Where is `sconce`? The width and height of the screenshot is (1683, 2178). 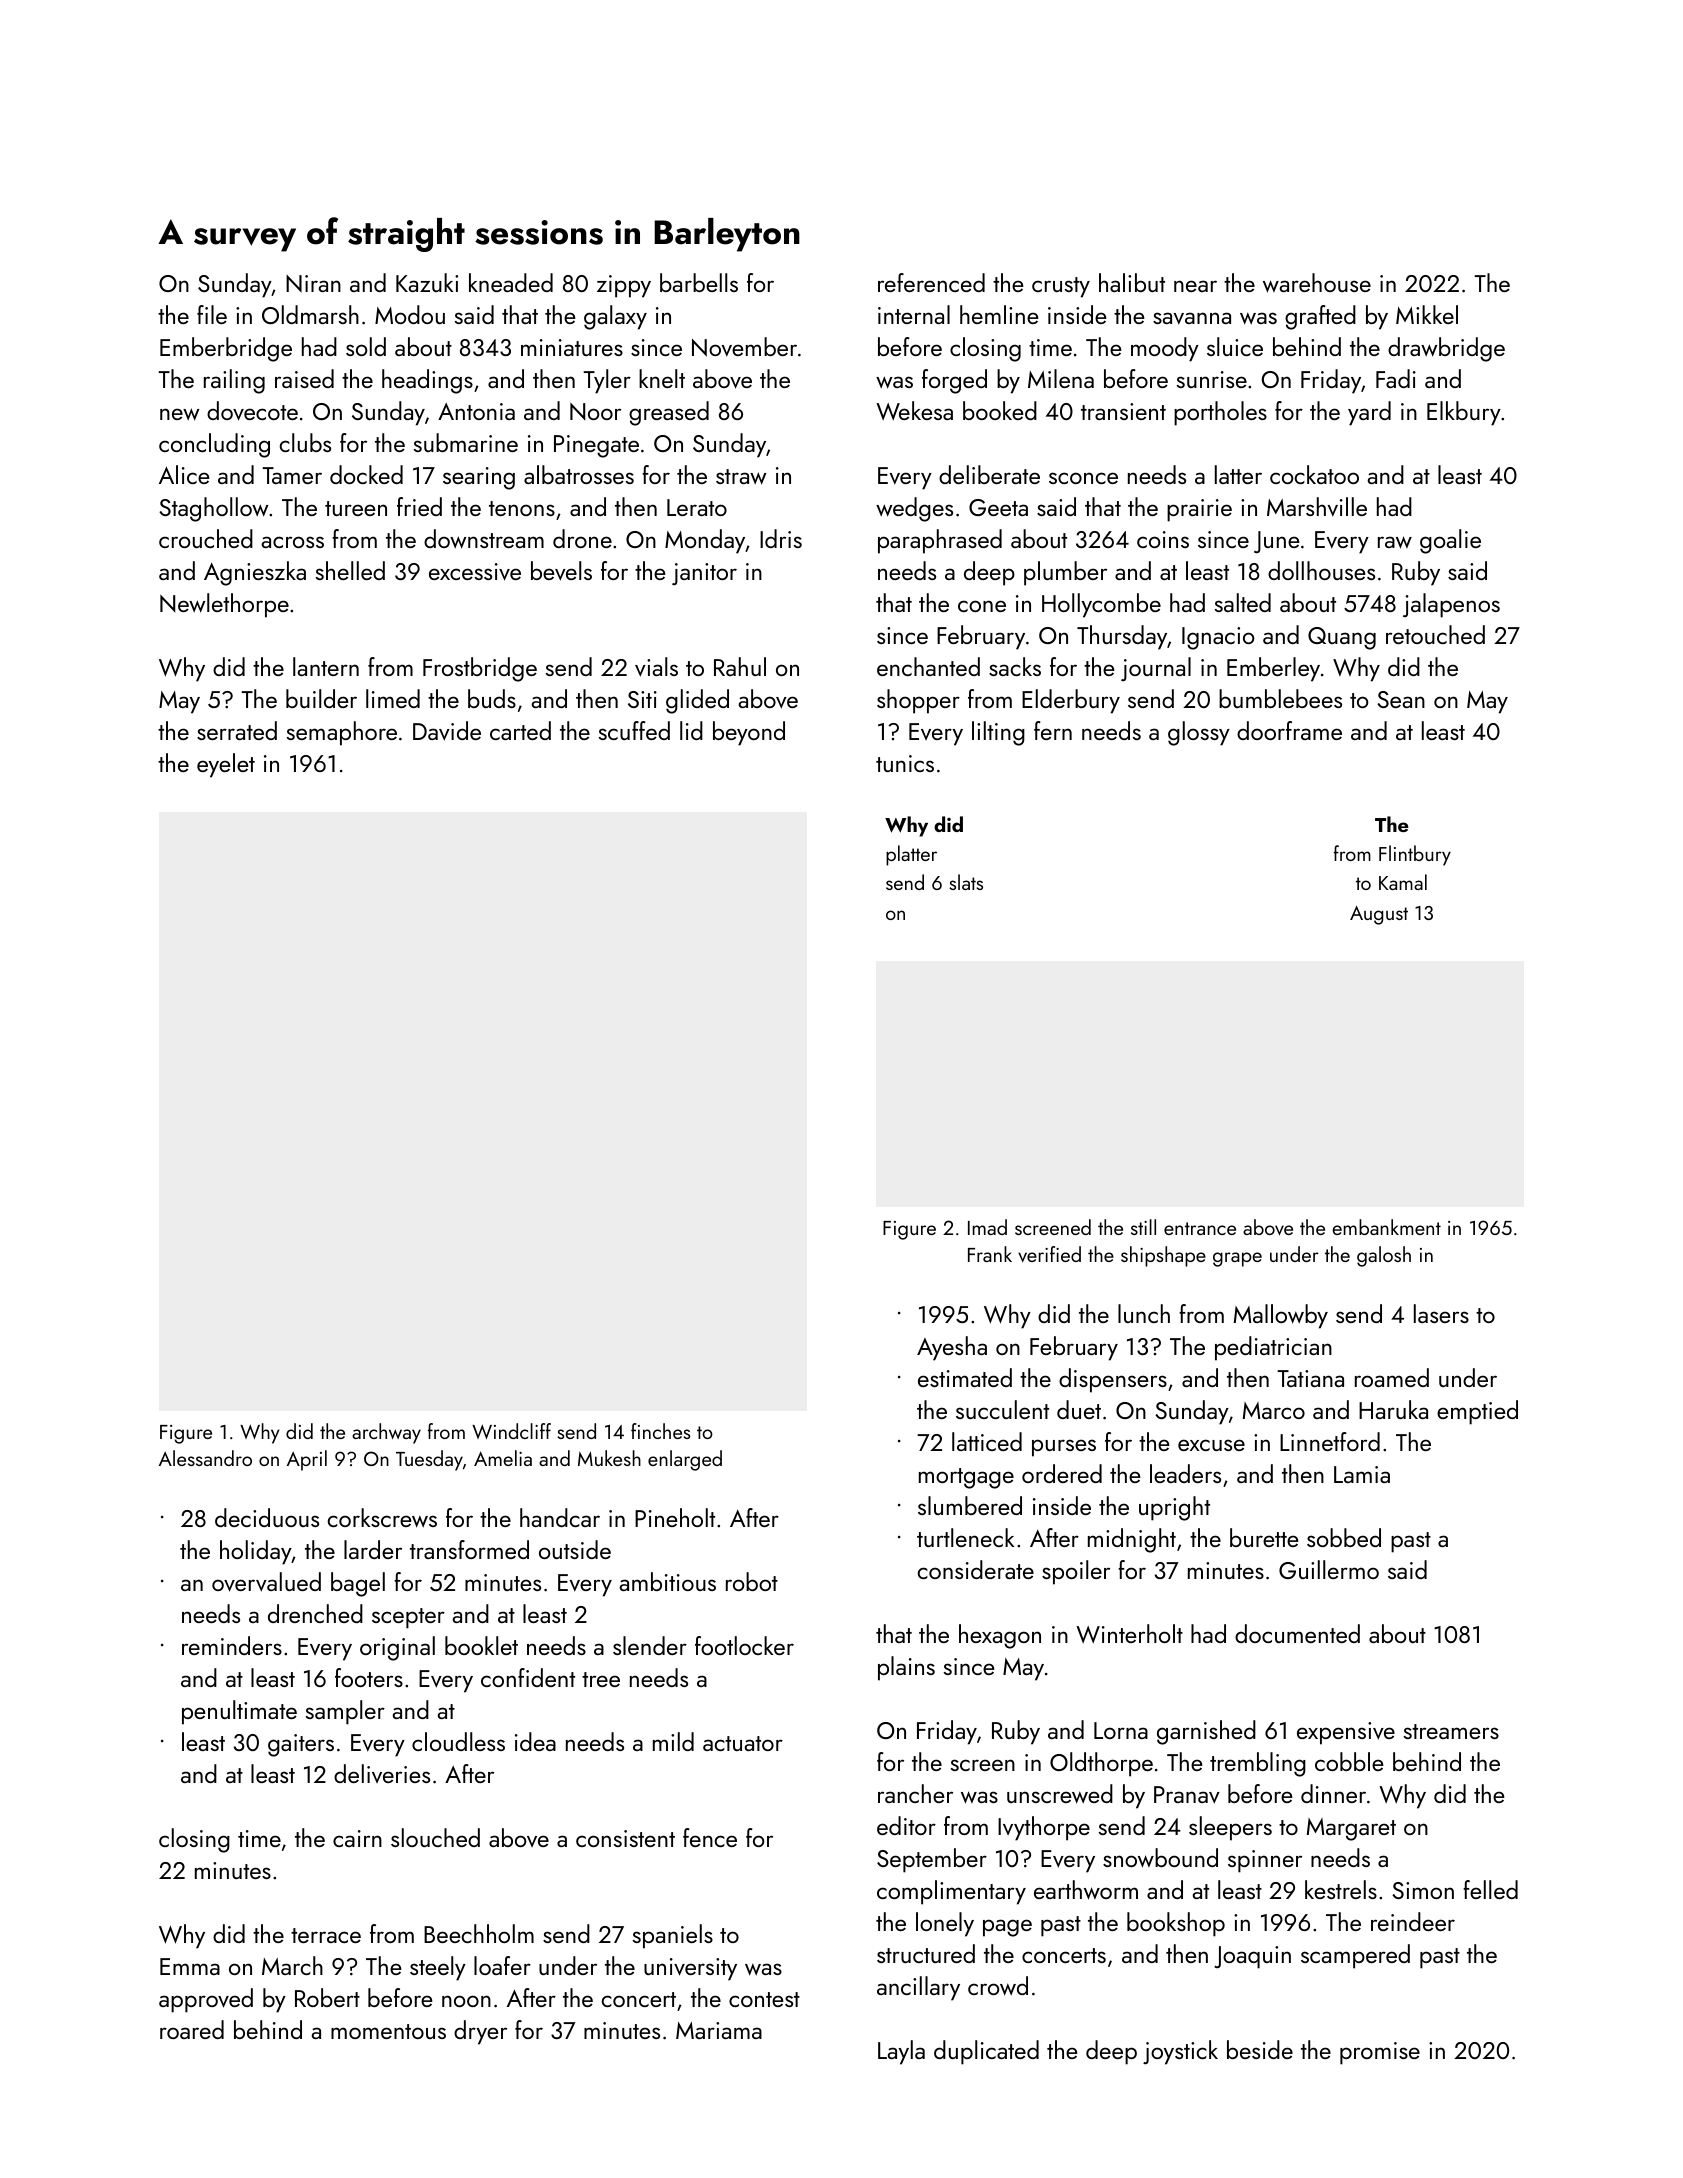 sconce is located at coordinates (1083, 478).
